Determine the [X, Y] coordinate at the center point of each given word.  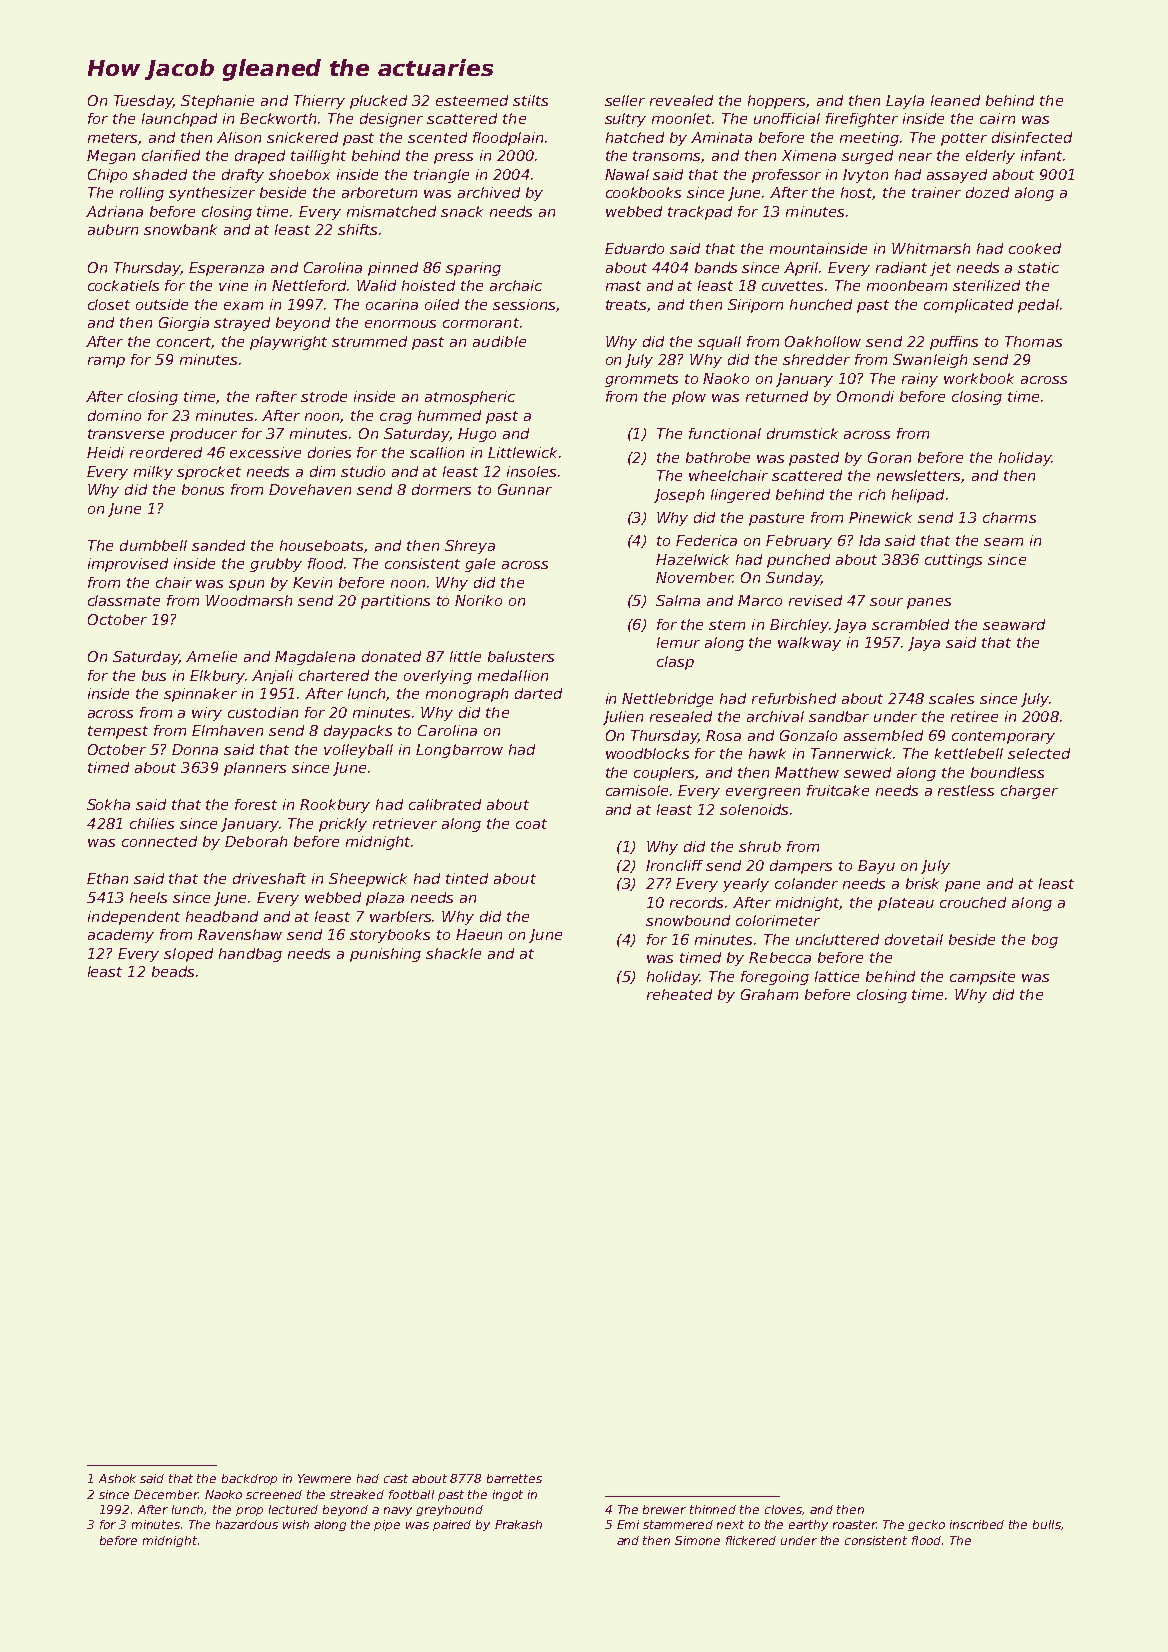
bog [1045, 941]
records [696, 902]
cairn [997, 118]
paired [452, 1525]
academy [121, 936]
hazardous [247, 1524]
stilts [530, 100]
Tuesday [143, 102]
